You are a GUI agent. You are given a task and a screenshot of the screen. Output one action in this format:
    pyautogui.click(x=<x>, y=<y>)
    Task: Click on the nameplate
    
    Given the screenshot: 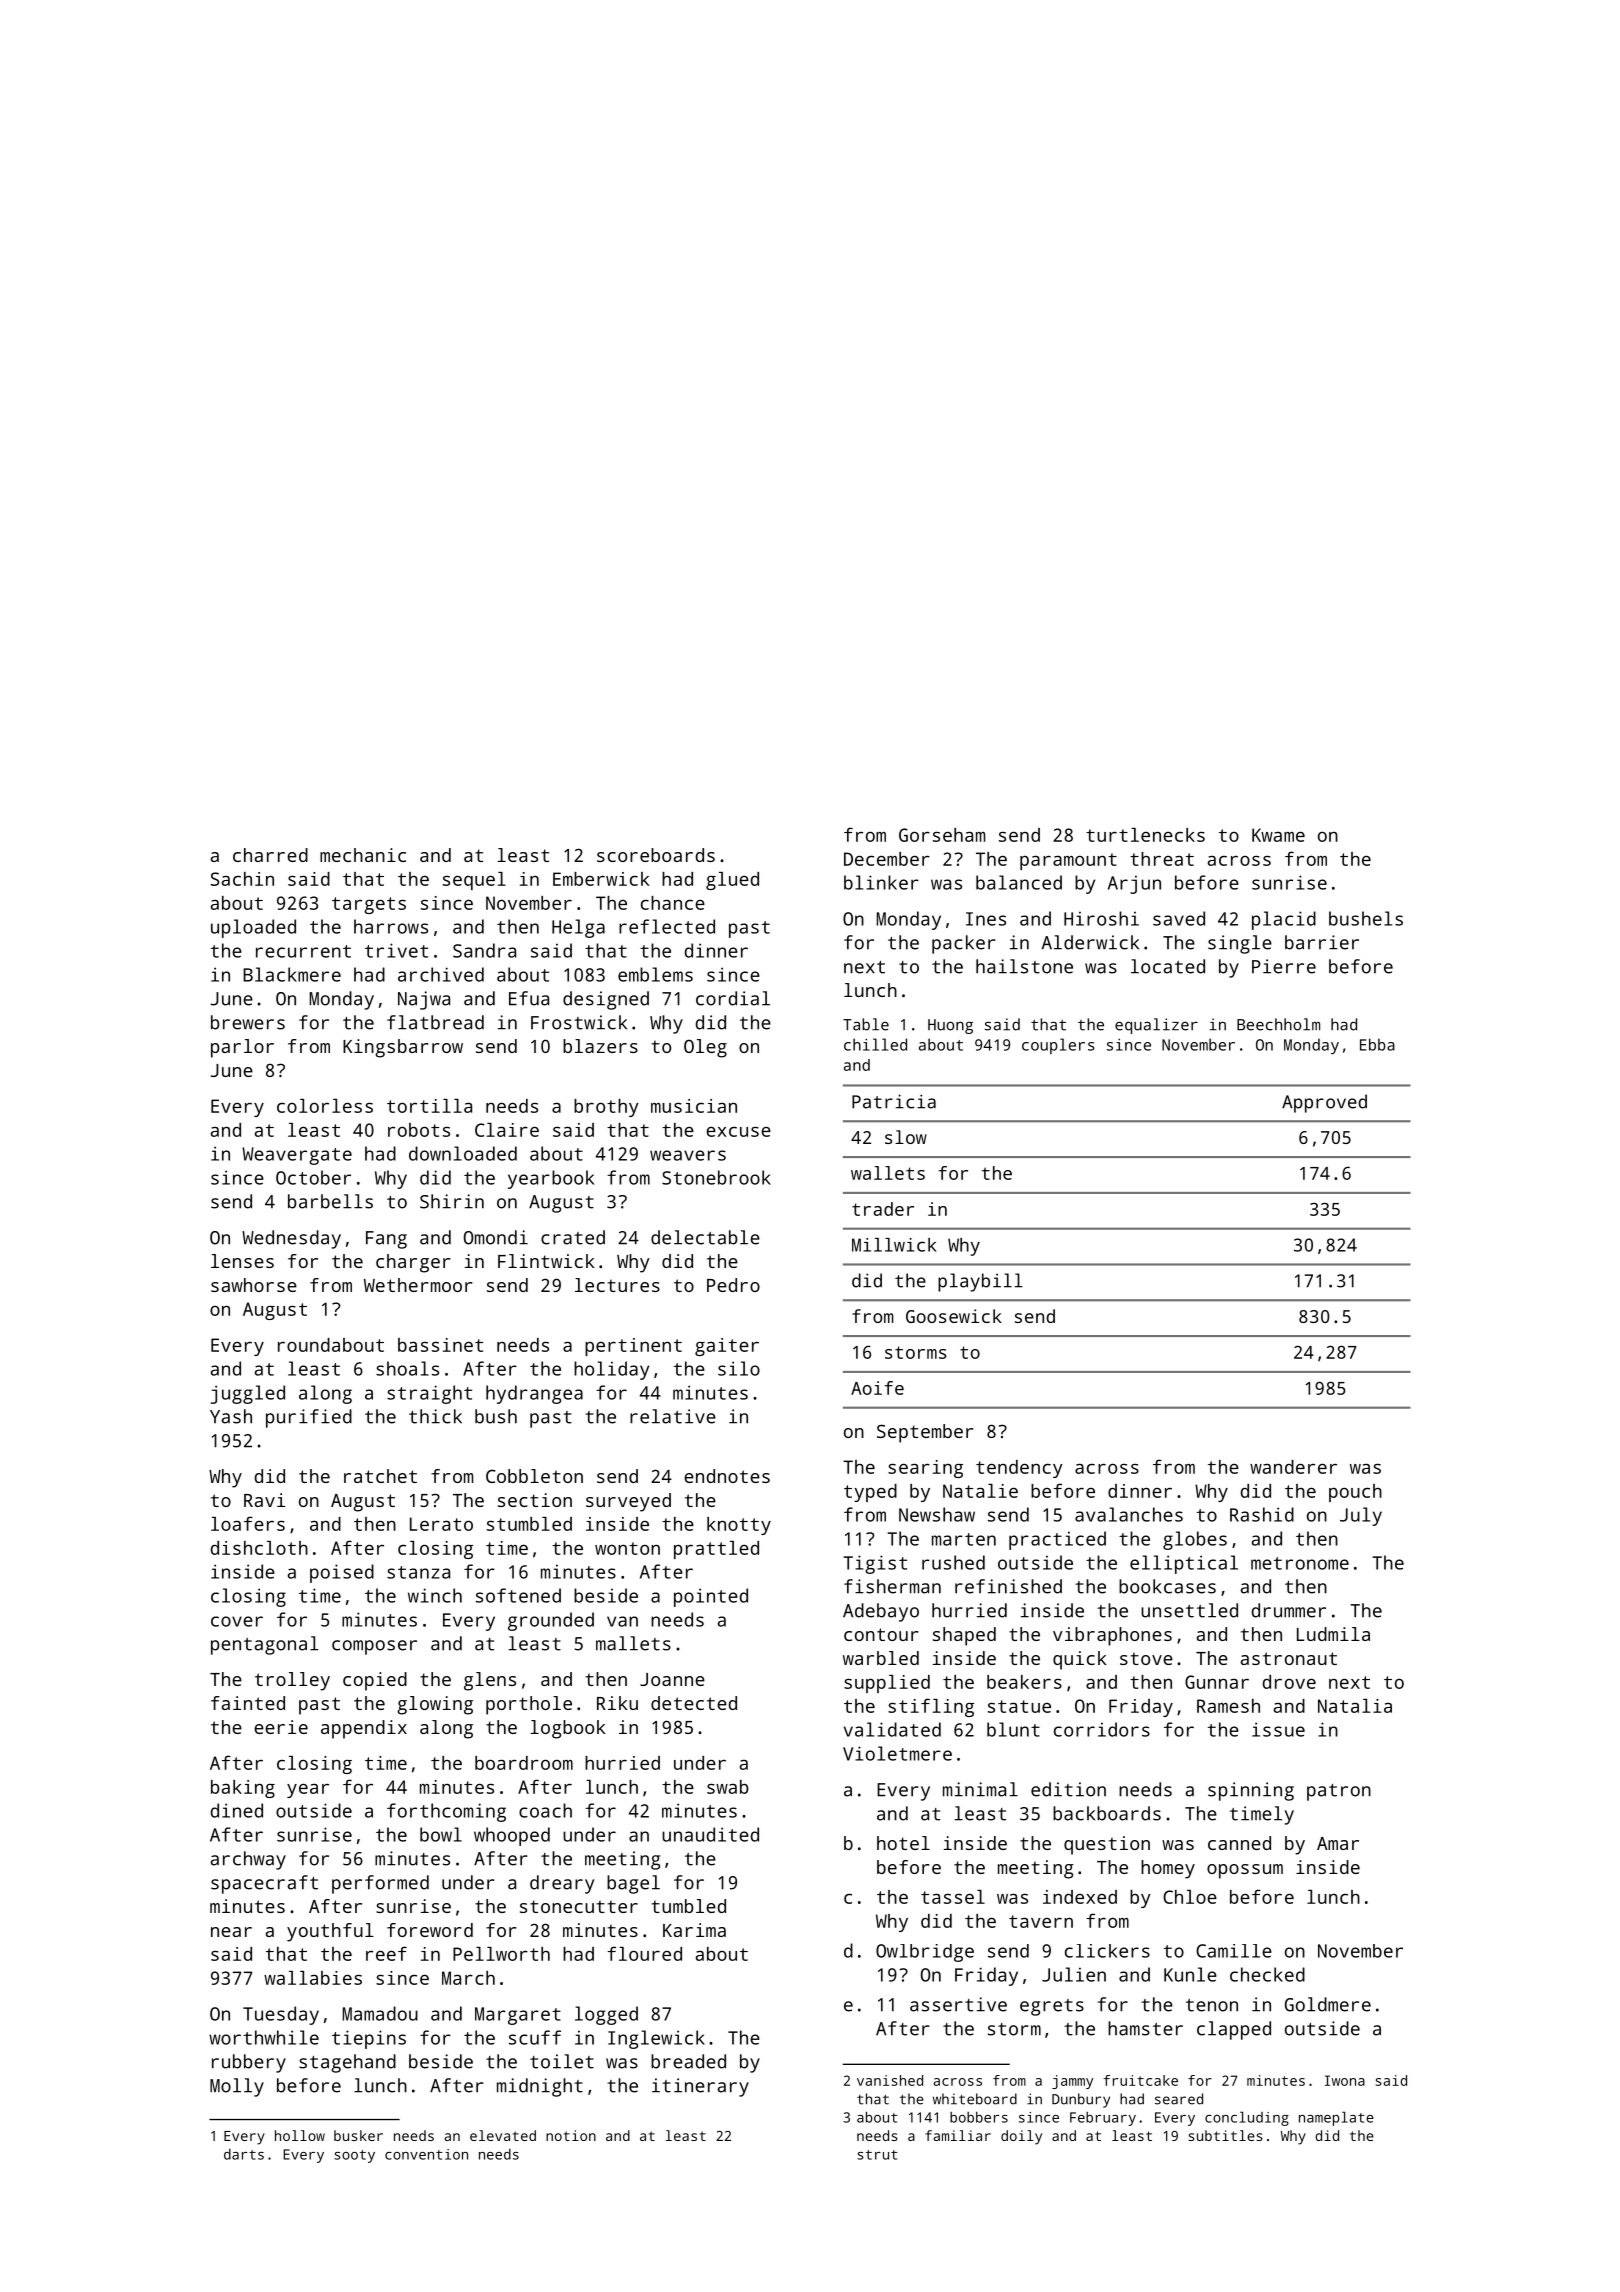 What is the action you would take?
    pyautogui.click(x=1336, y=2118)
